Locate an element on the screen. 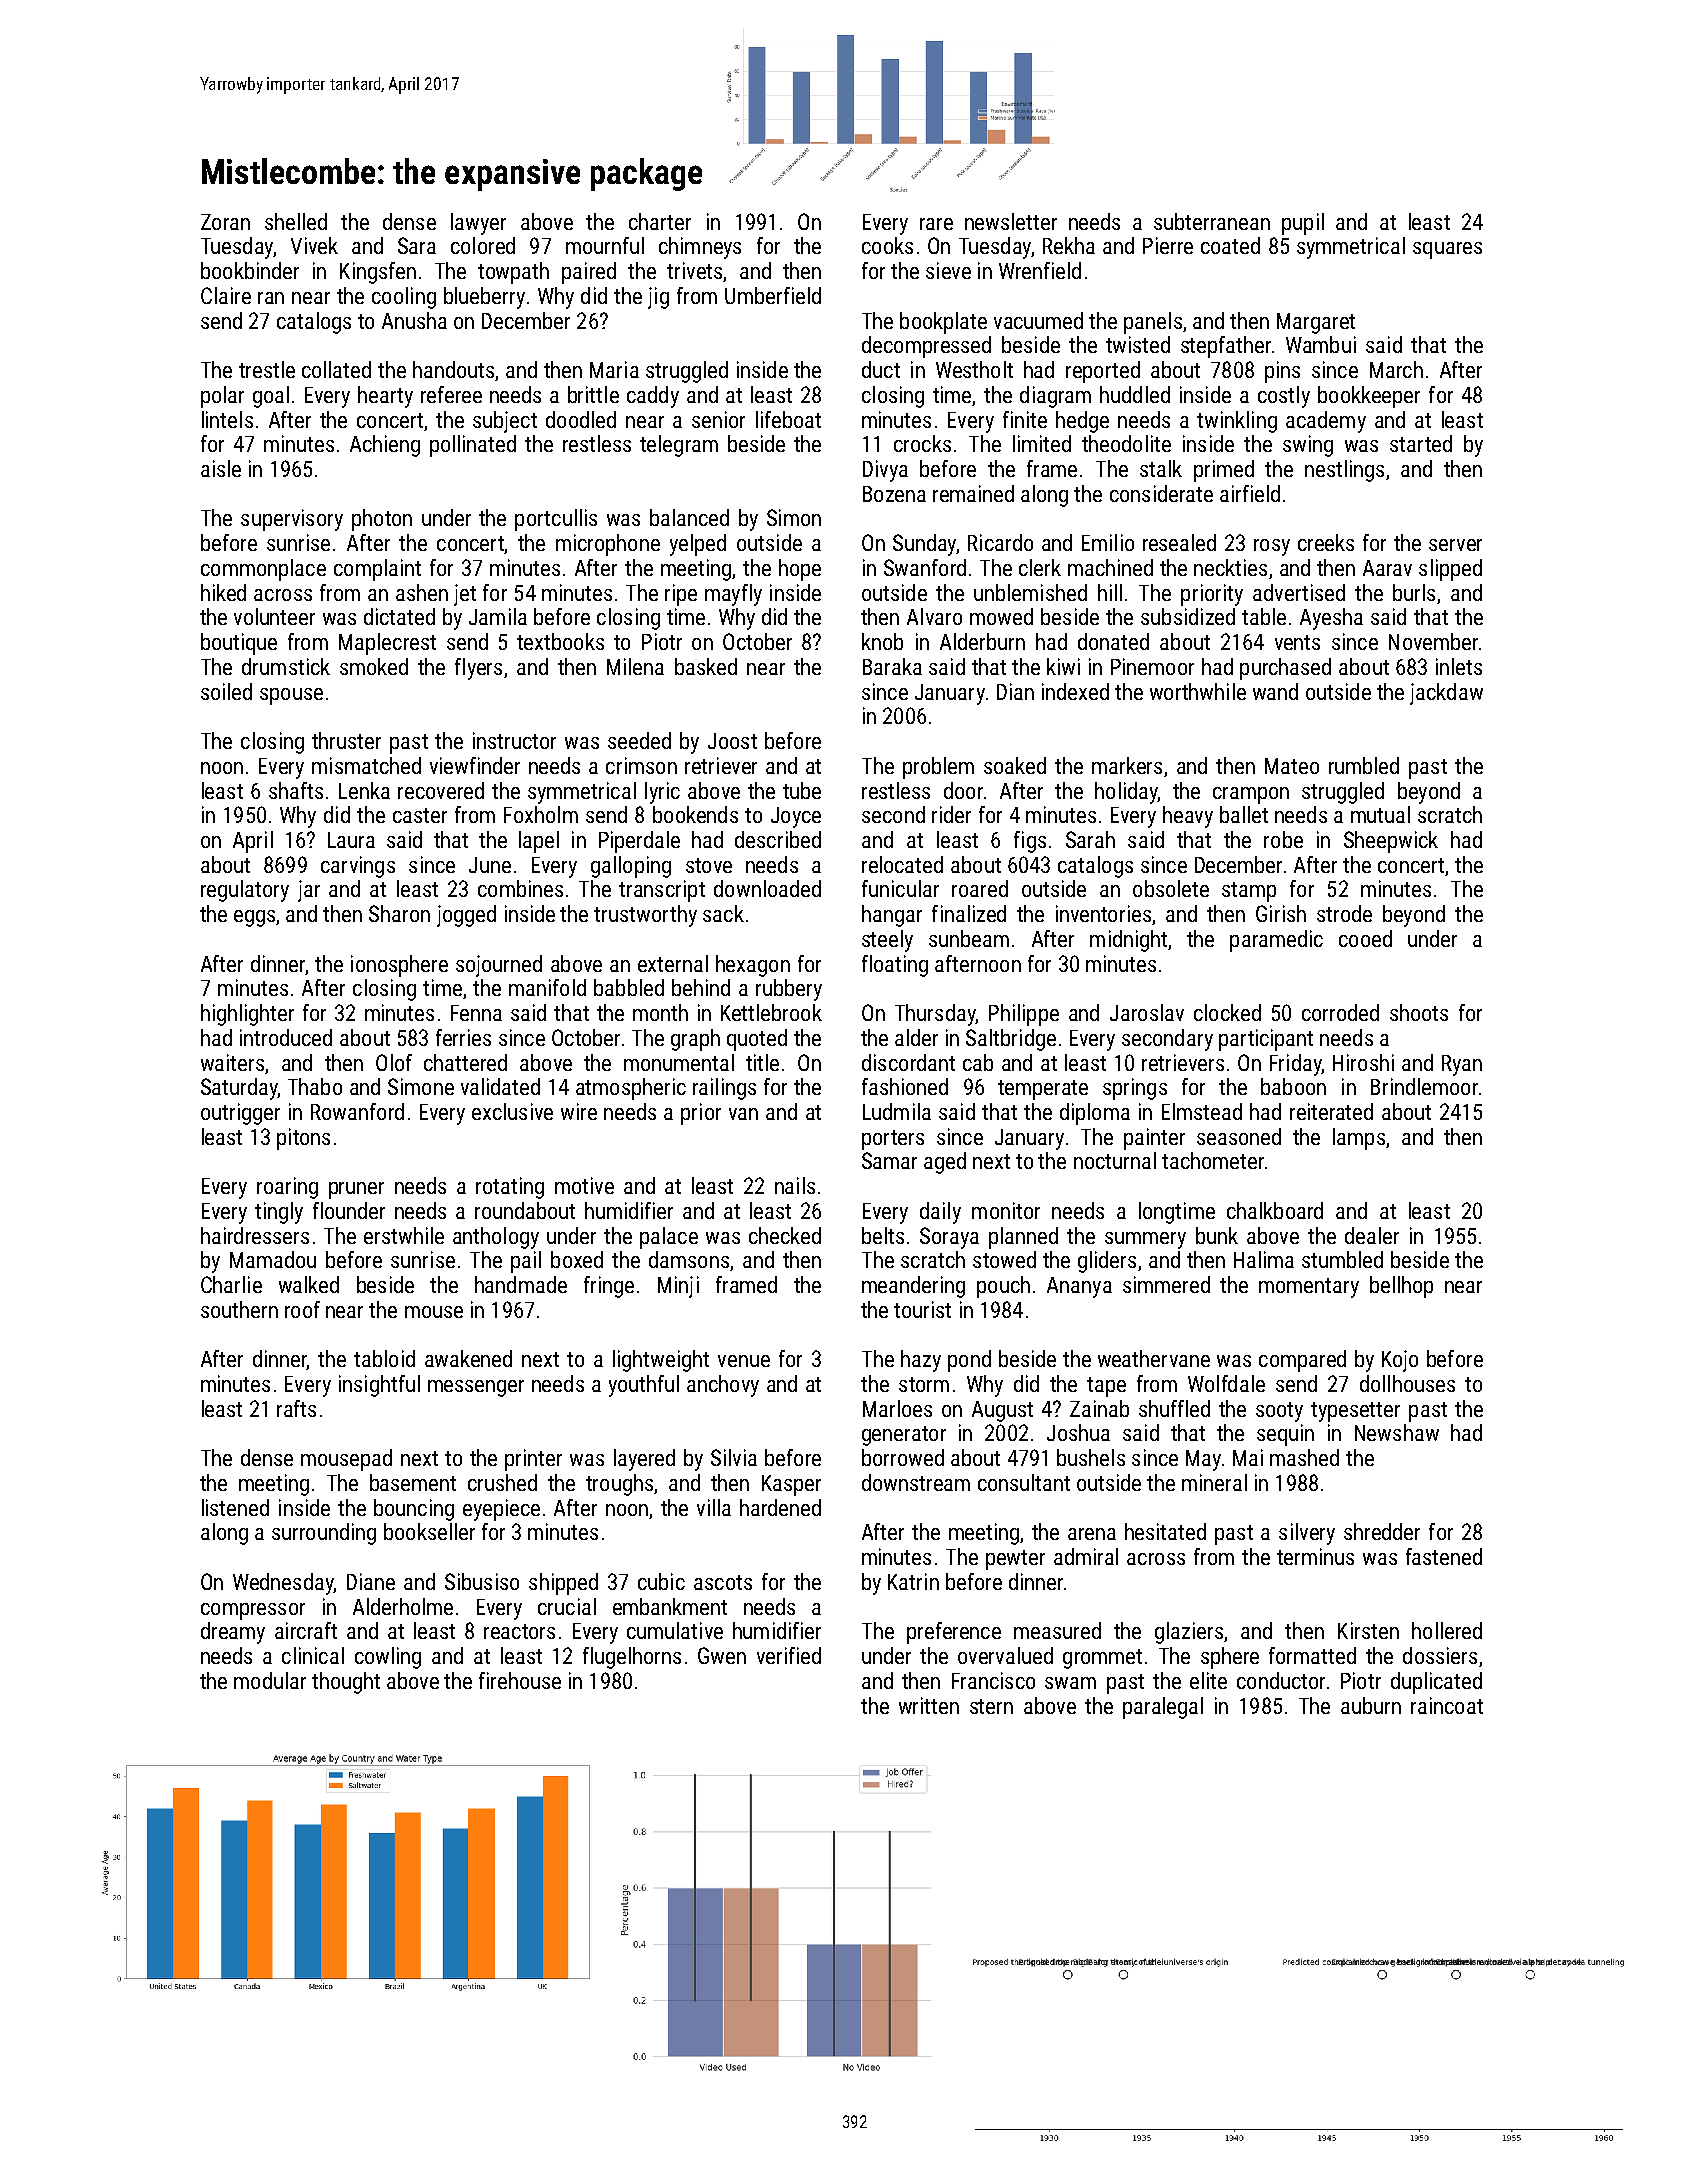  instructor is located at coordinates (514, 740).
